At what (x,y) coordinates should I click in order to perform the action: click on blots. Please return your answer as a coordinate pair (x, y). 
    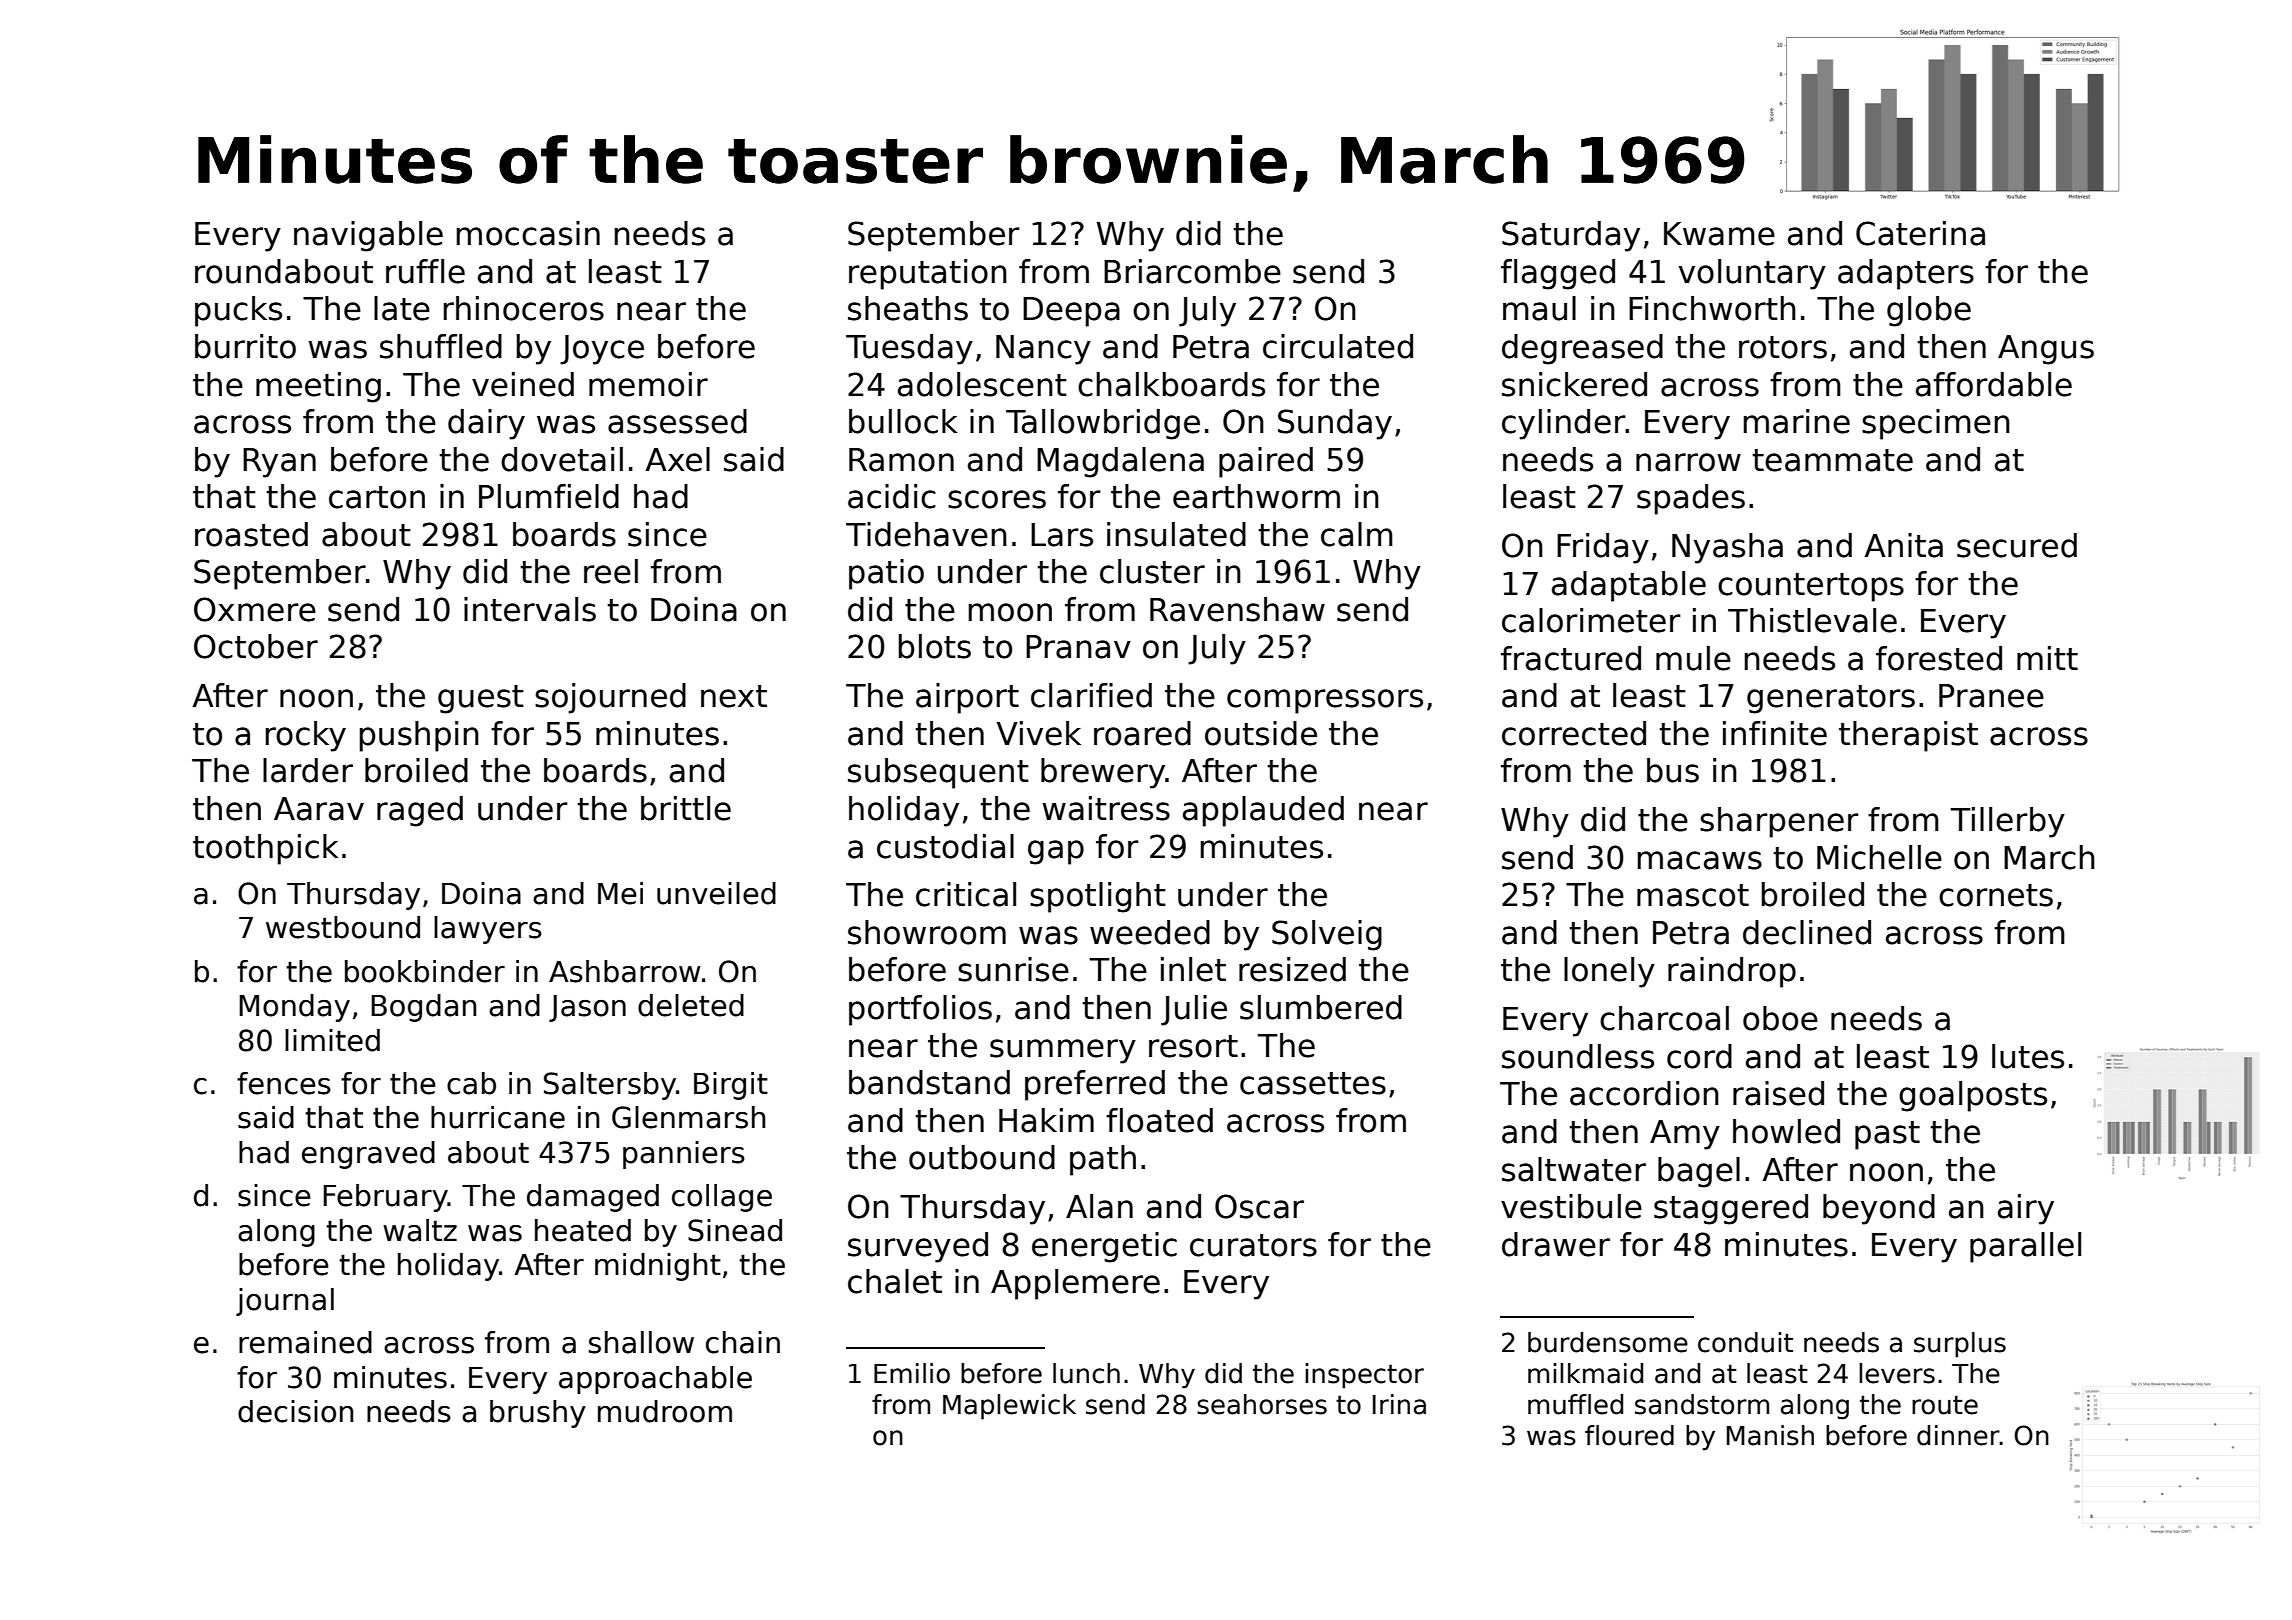
    Looking at the image, I should click on (935, 646).
